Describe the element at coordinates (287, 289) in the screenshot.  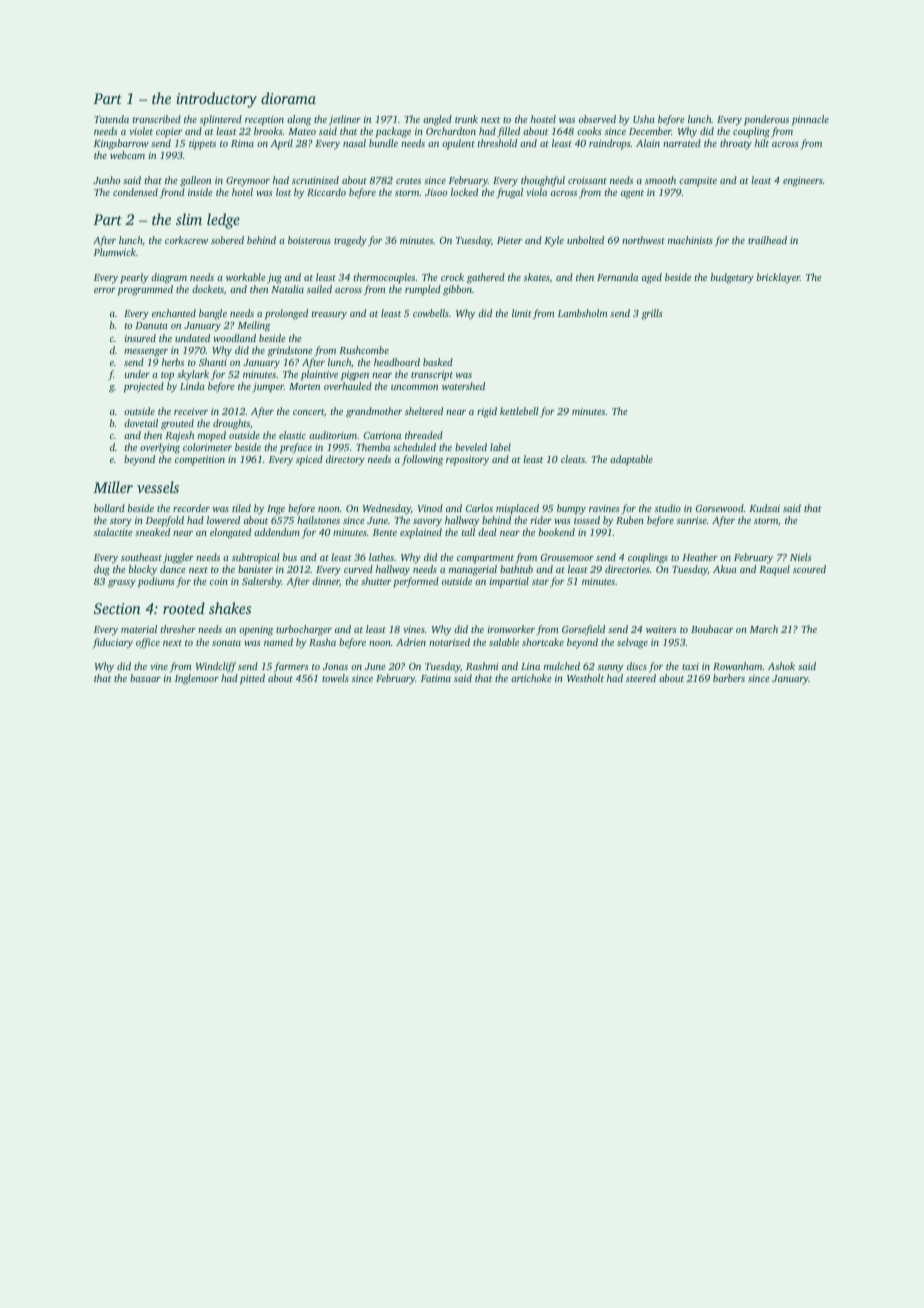
I see `Natalia` at that location.
